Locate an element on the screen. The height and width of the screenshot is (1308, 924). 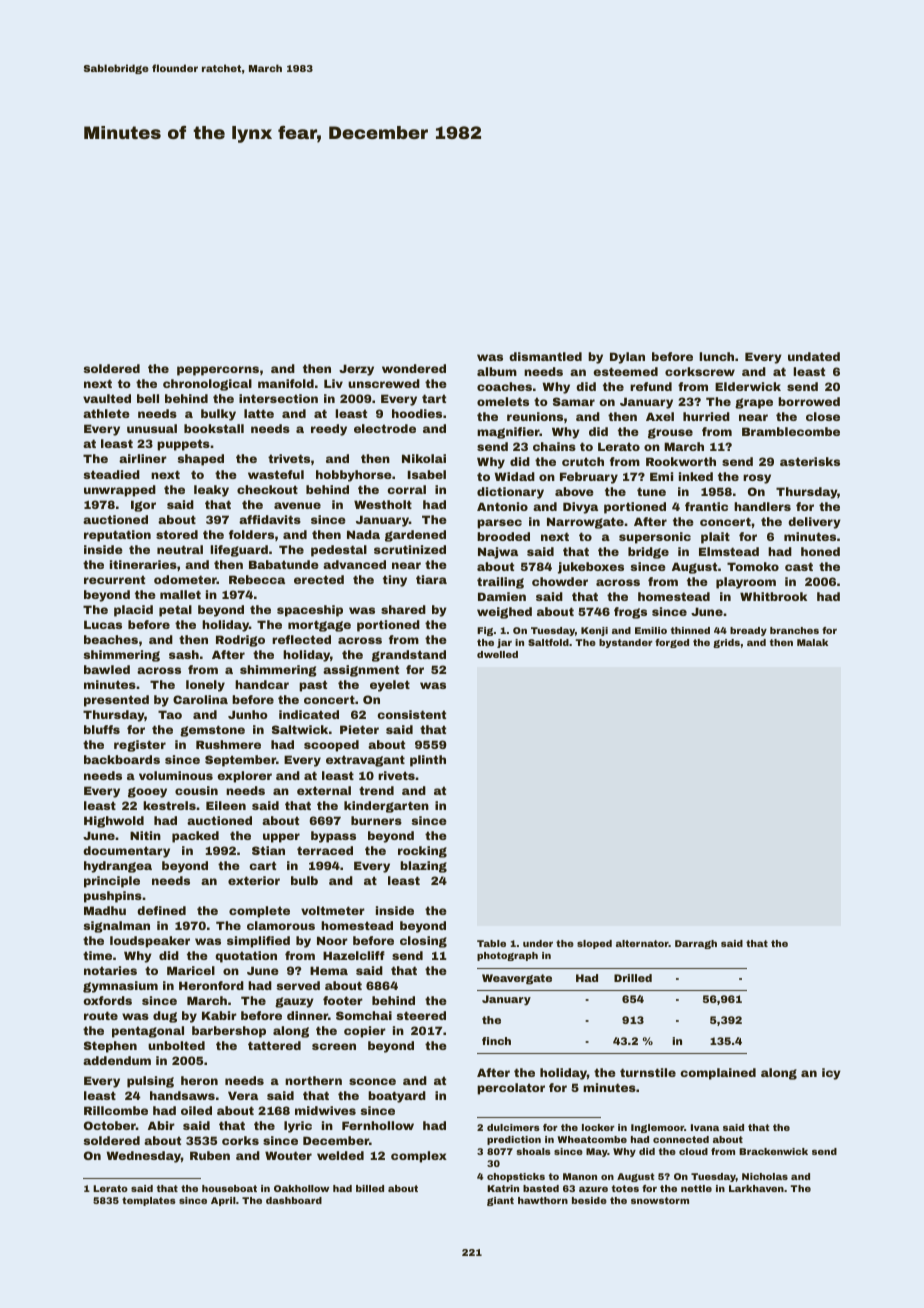
rocking is located at coordinates (422, 852).
